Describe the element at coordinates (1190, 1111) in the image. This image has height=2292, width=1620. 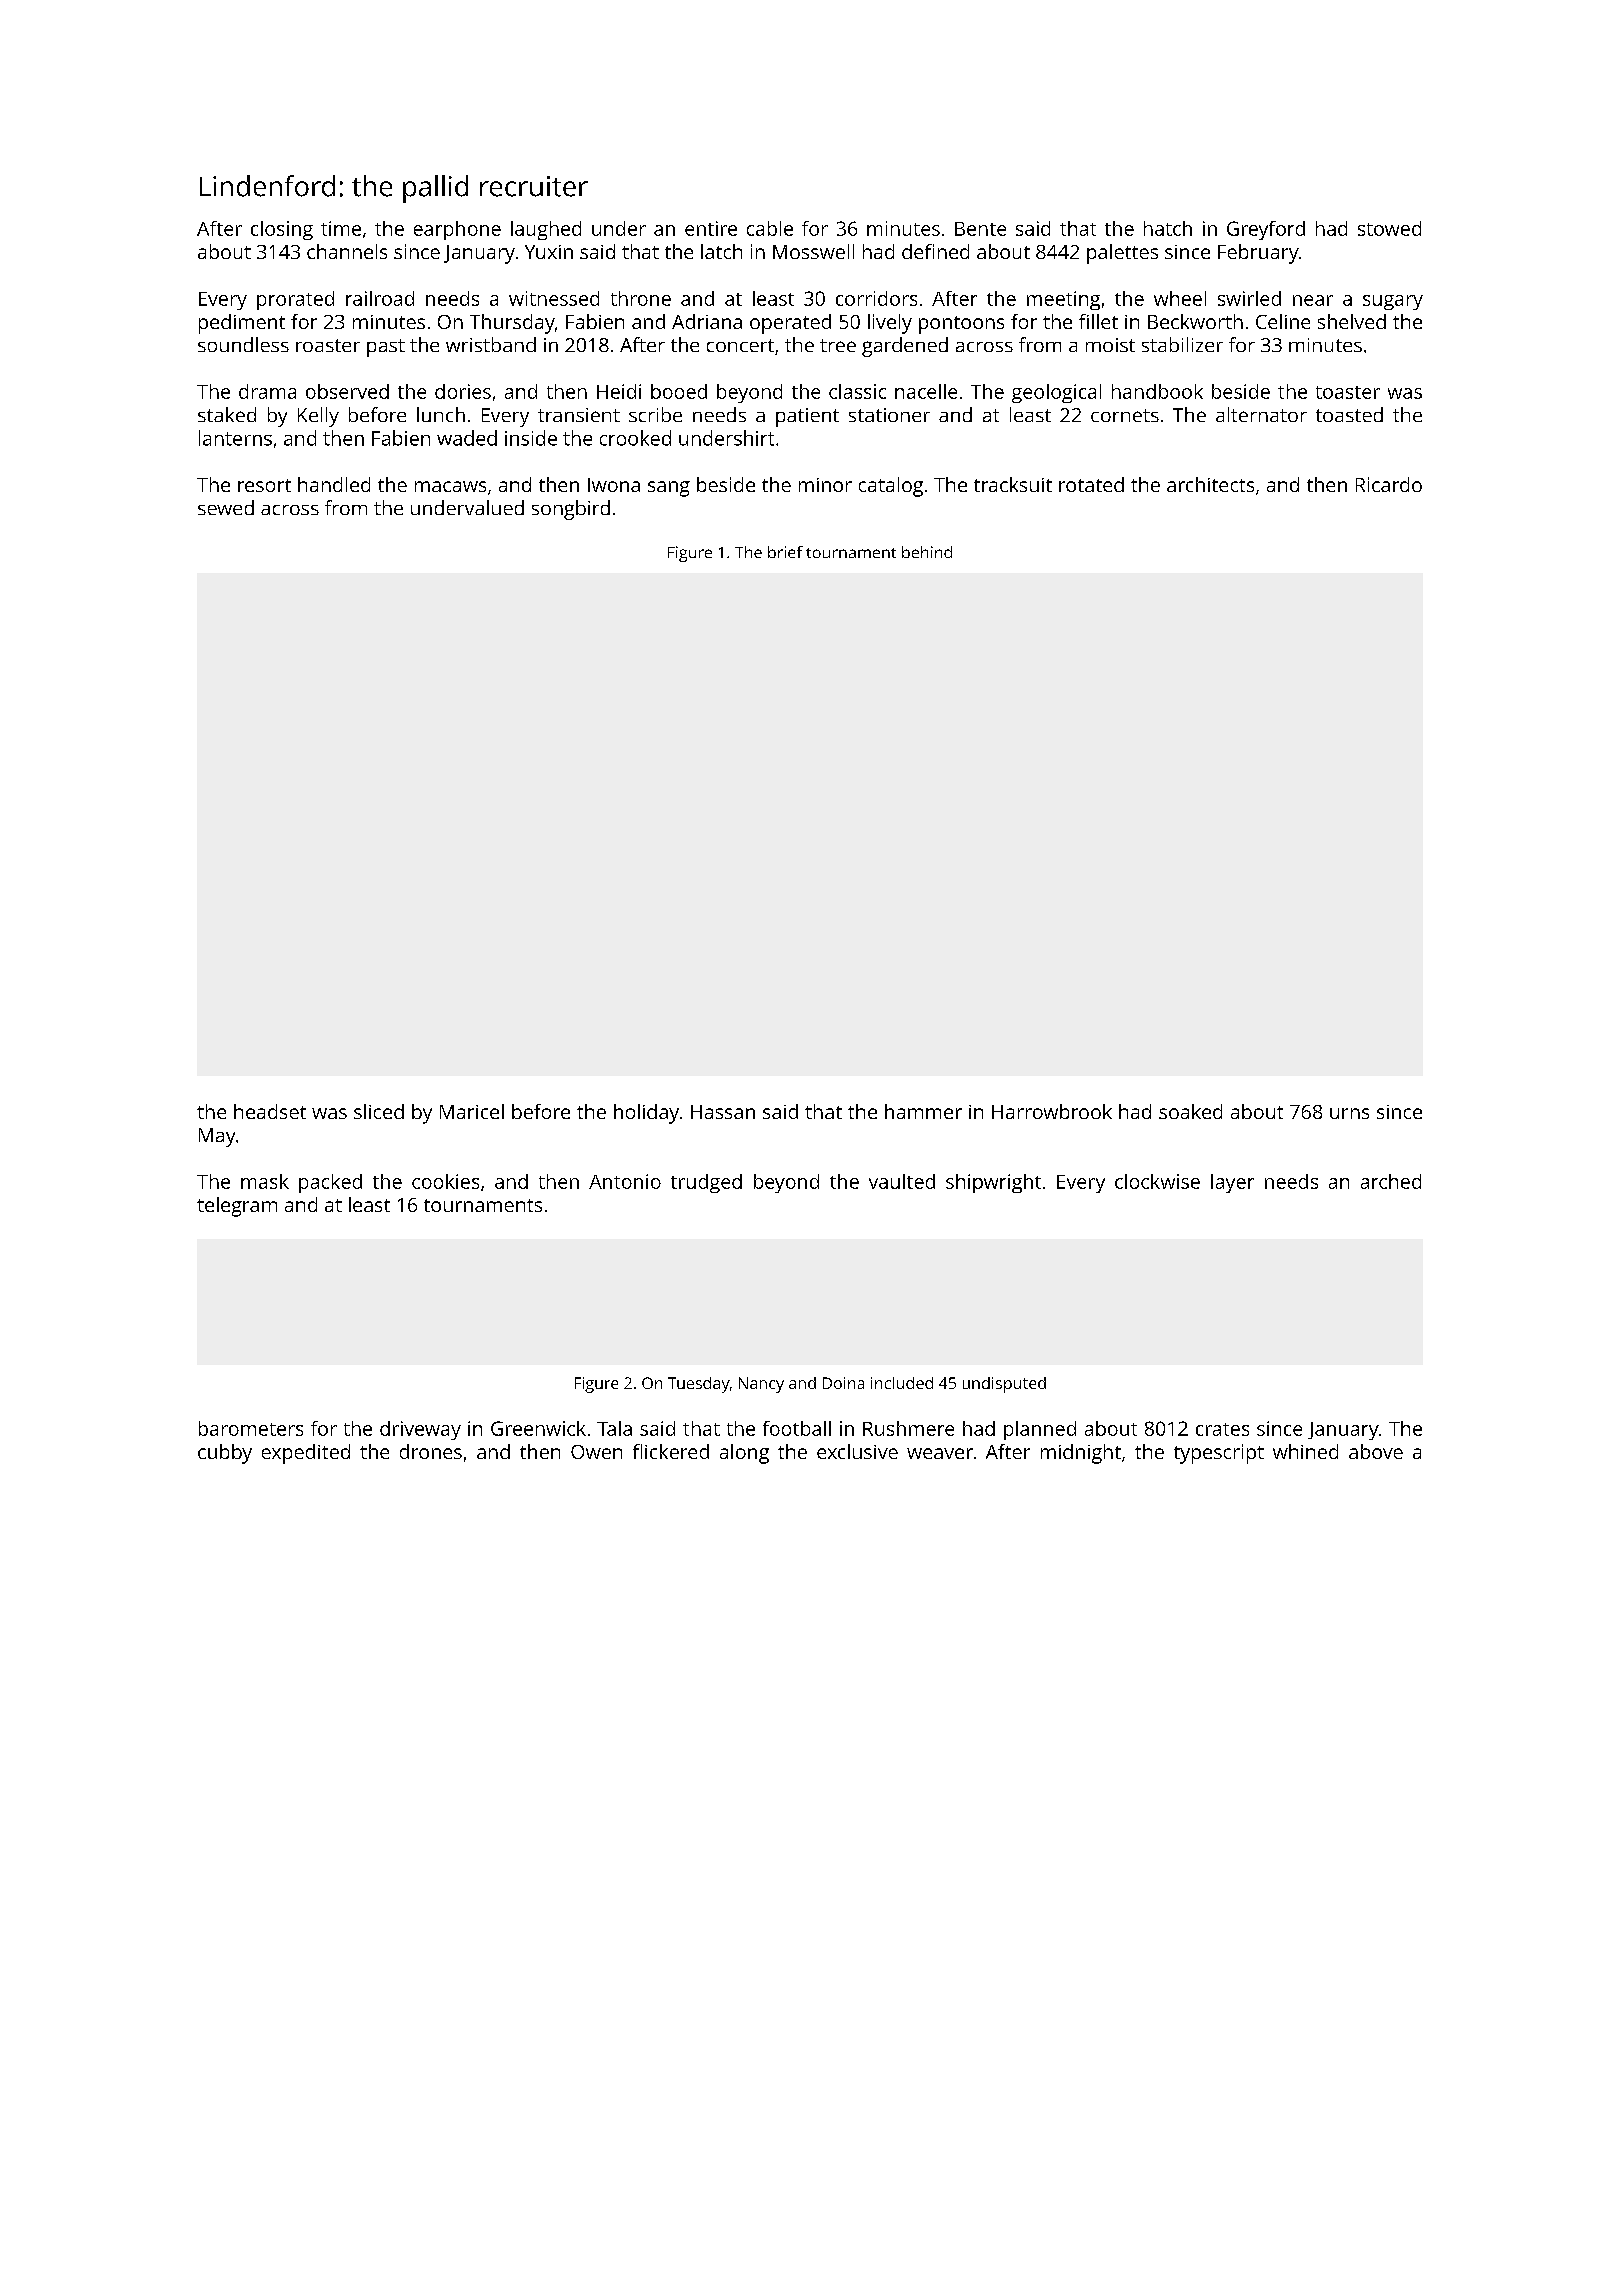
I see `soaked` at that location.
